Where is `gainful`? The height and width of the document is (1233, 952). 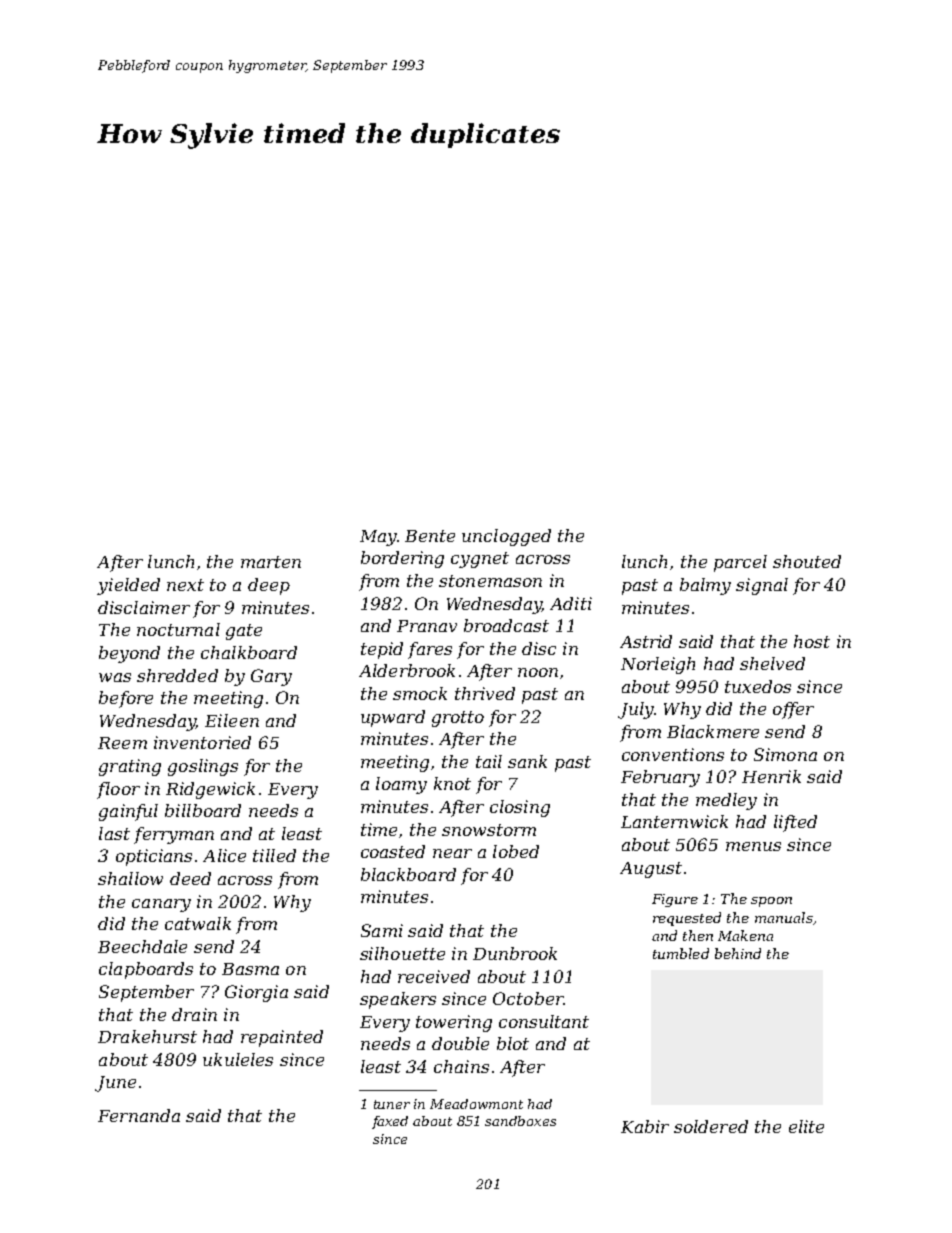
gainful is located at coordinates (128, 812).
